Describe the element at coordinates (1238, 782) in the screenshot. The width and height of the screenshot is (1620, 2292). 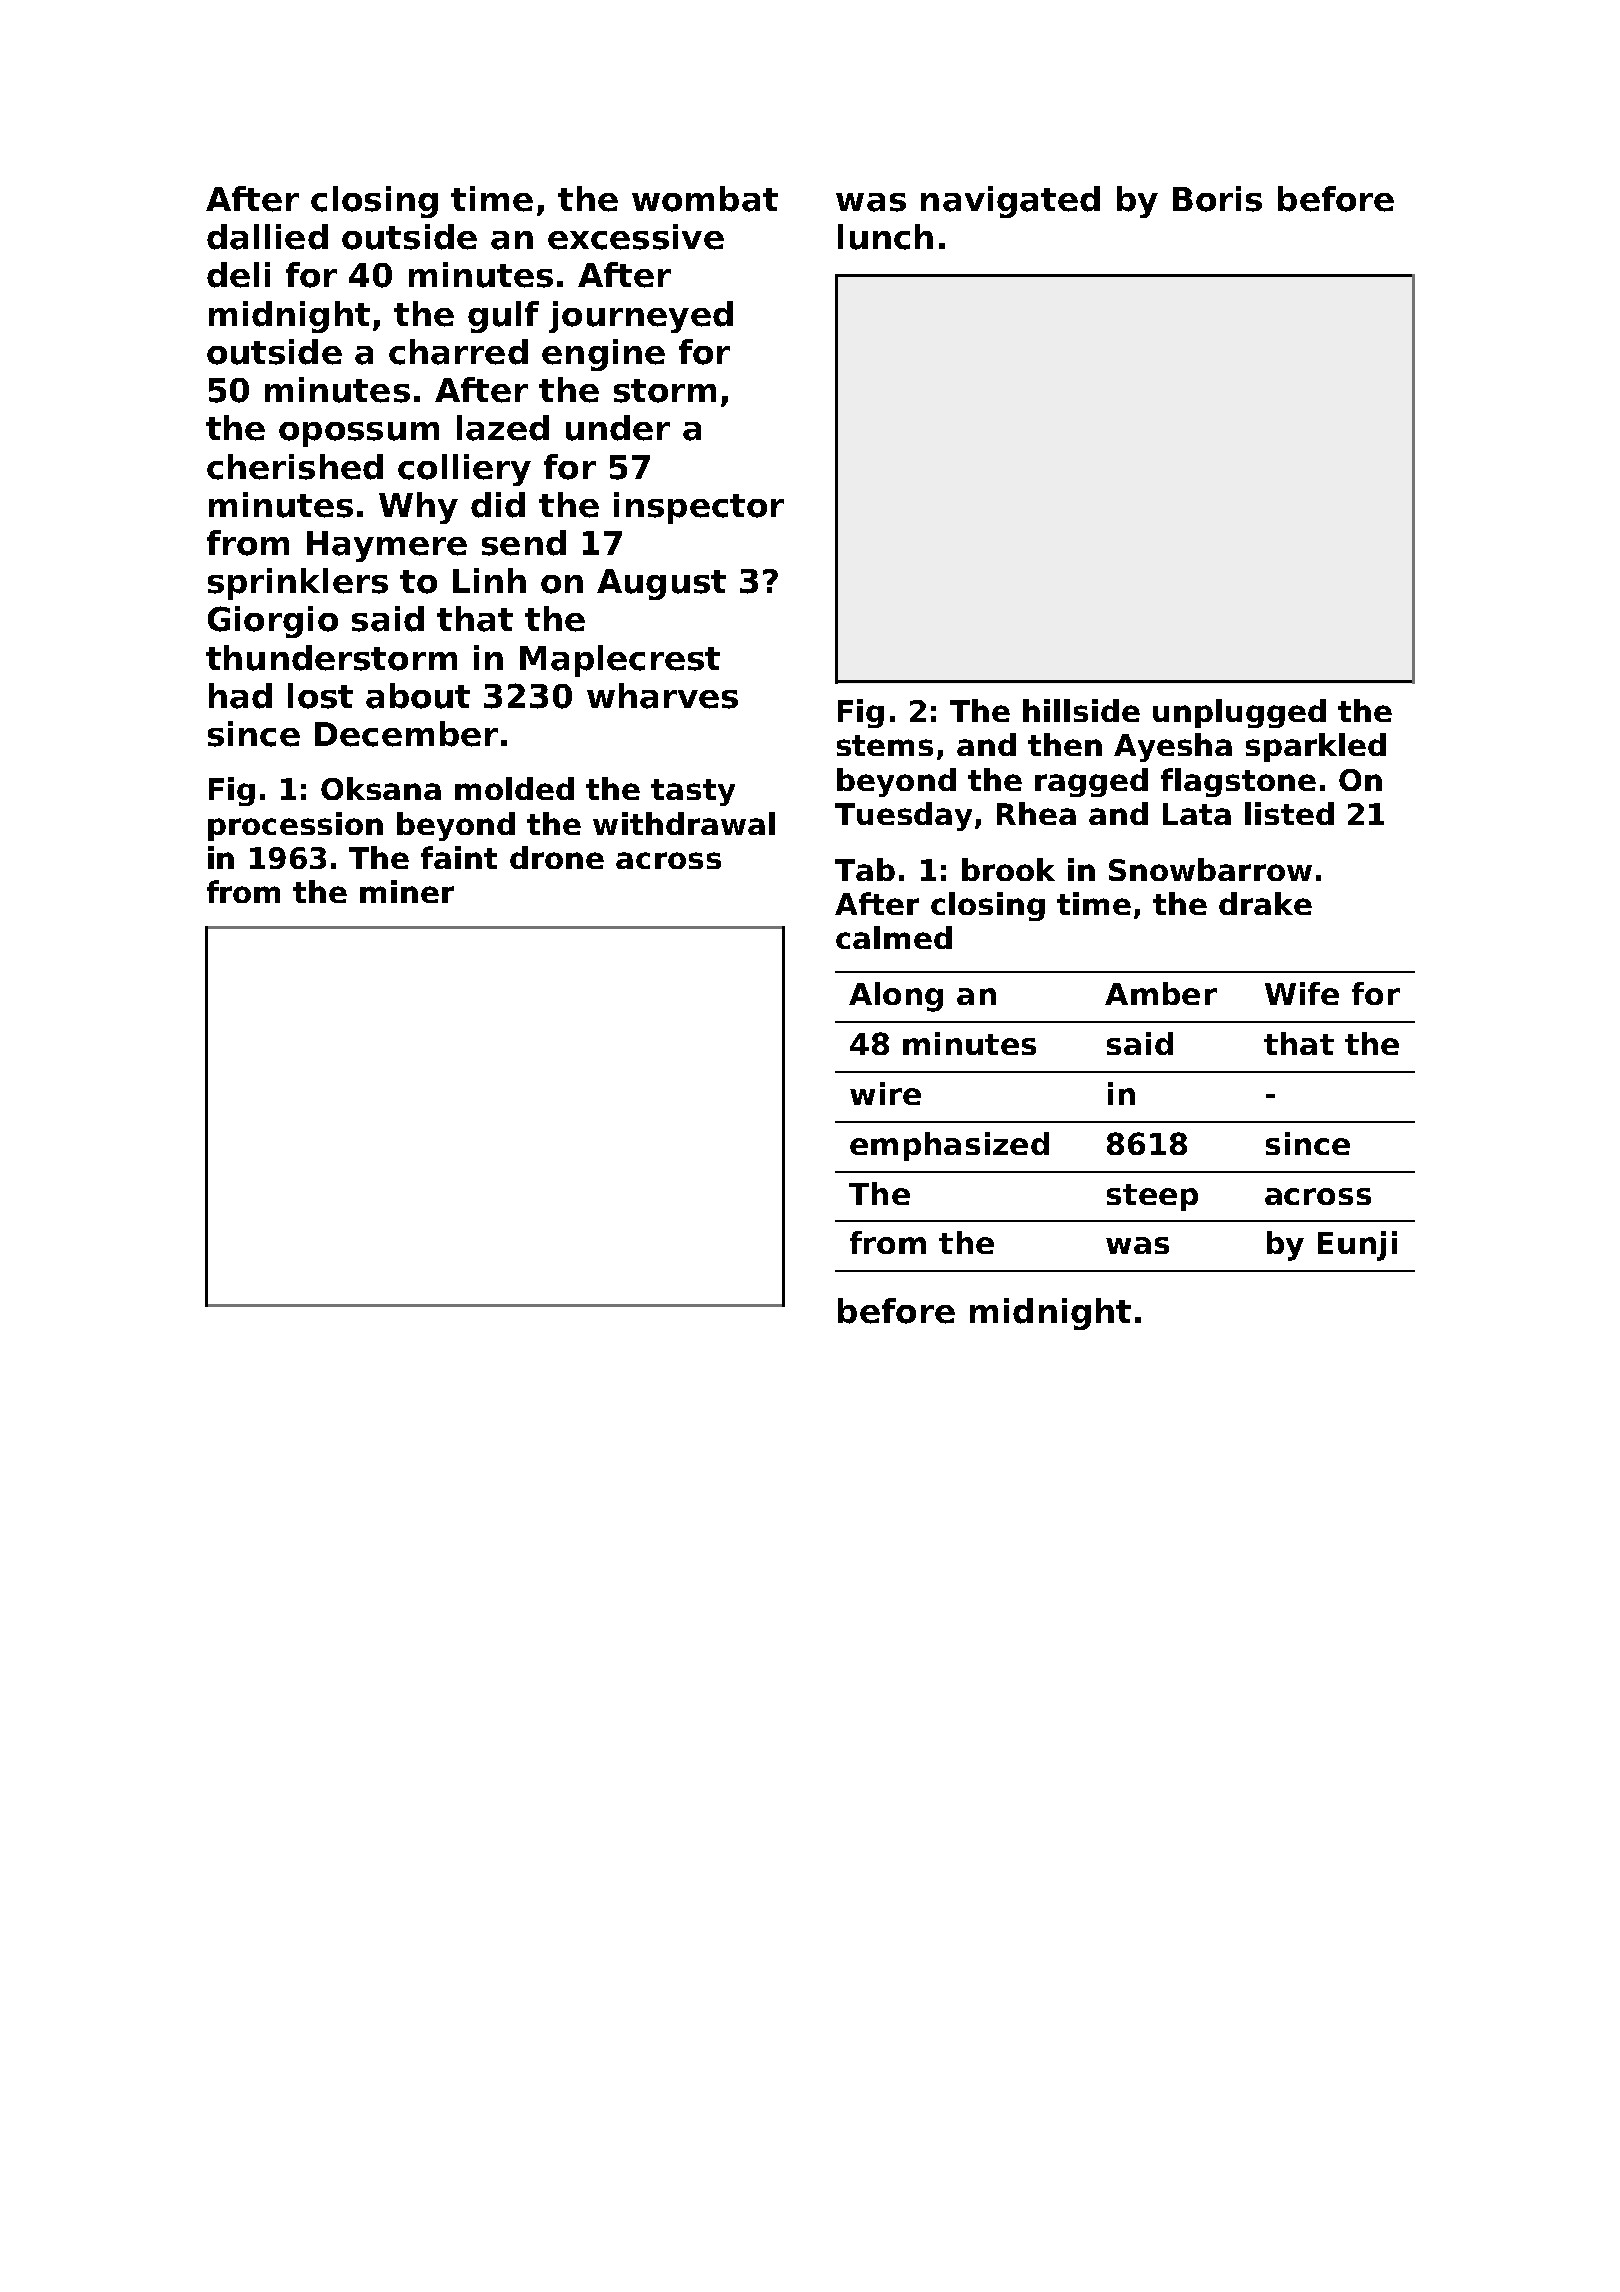
I see `flagstone` at that location.
